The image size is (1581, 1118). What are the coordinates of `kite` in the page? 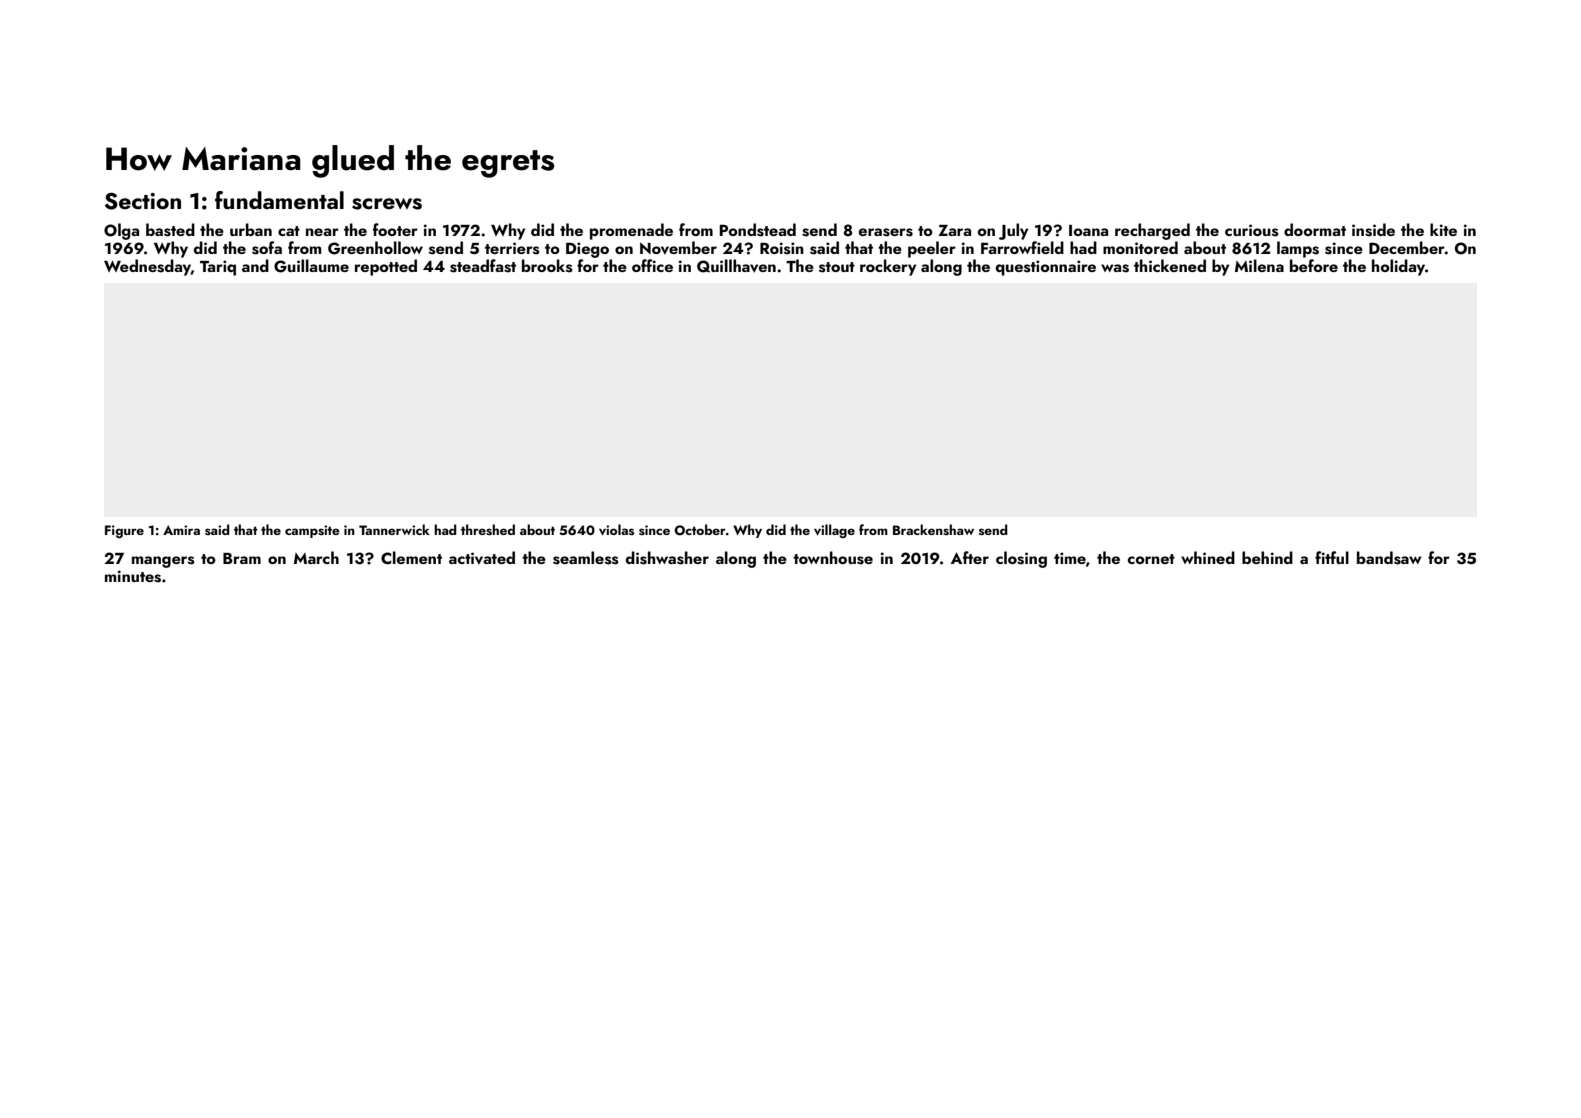 It's located at (1443, 229).
